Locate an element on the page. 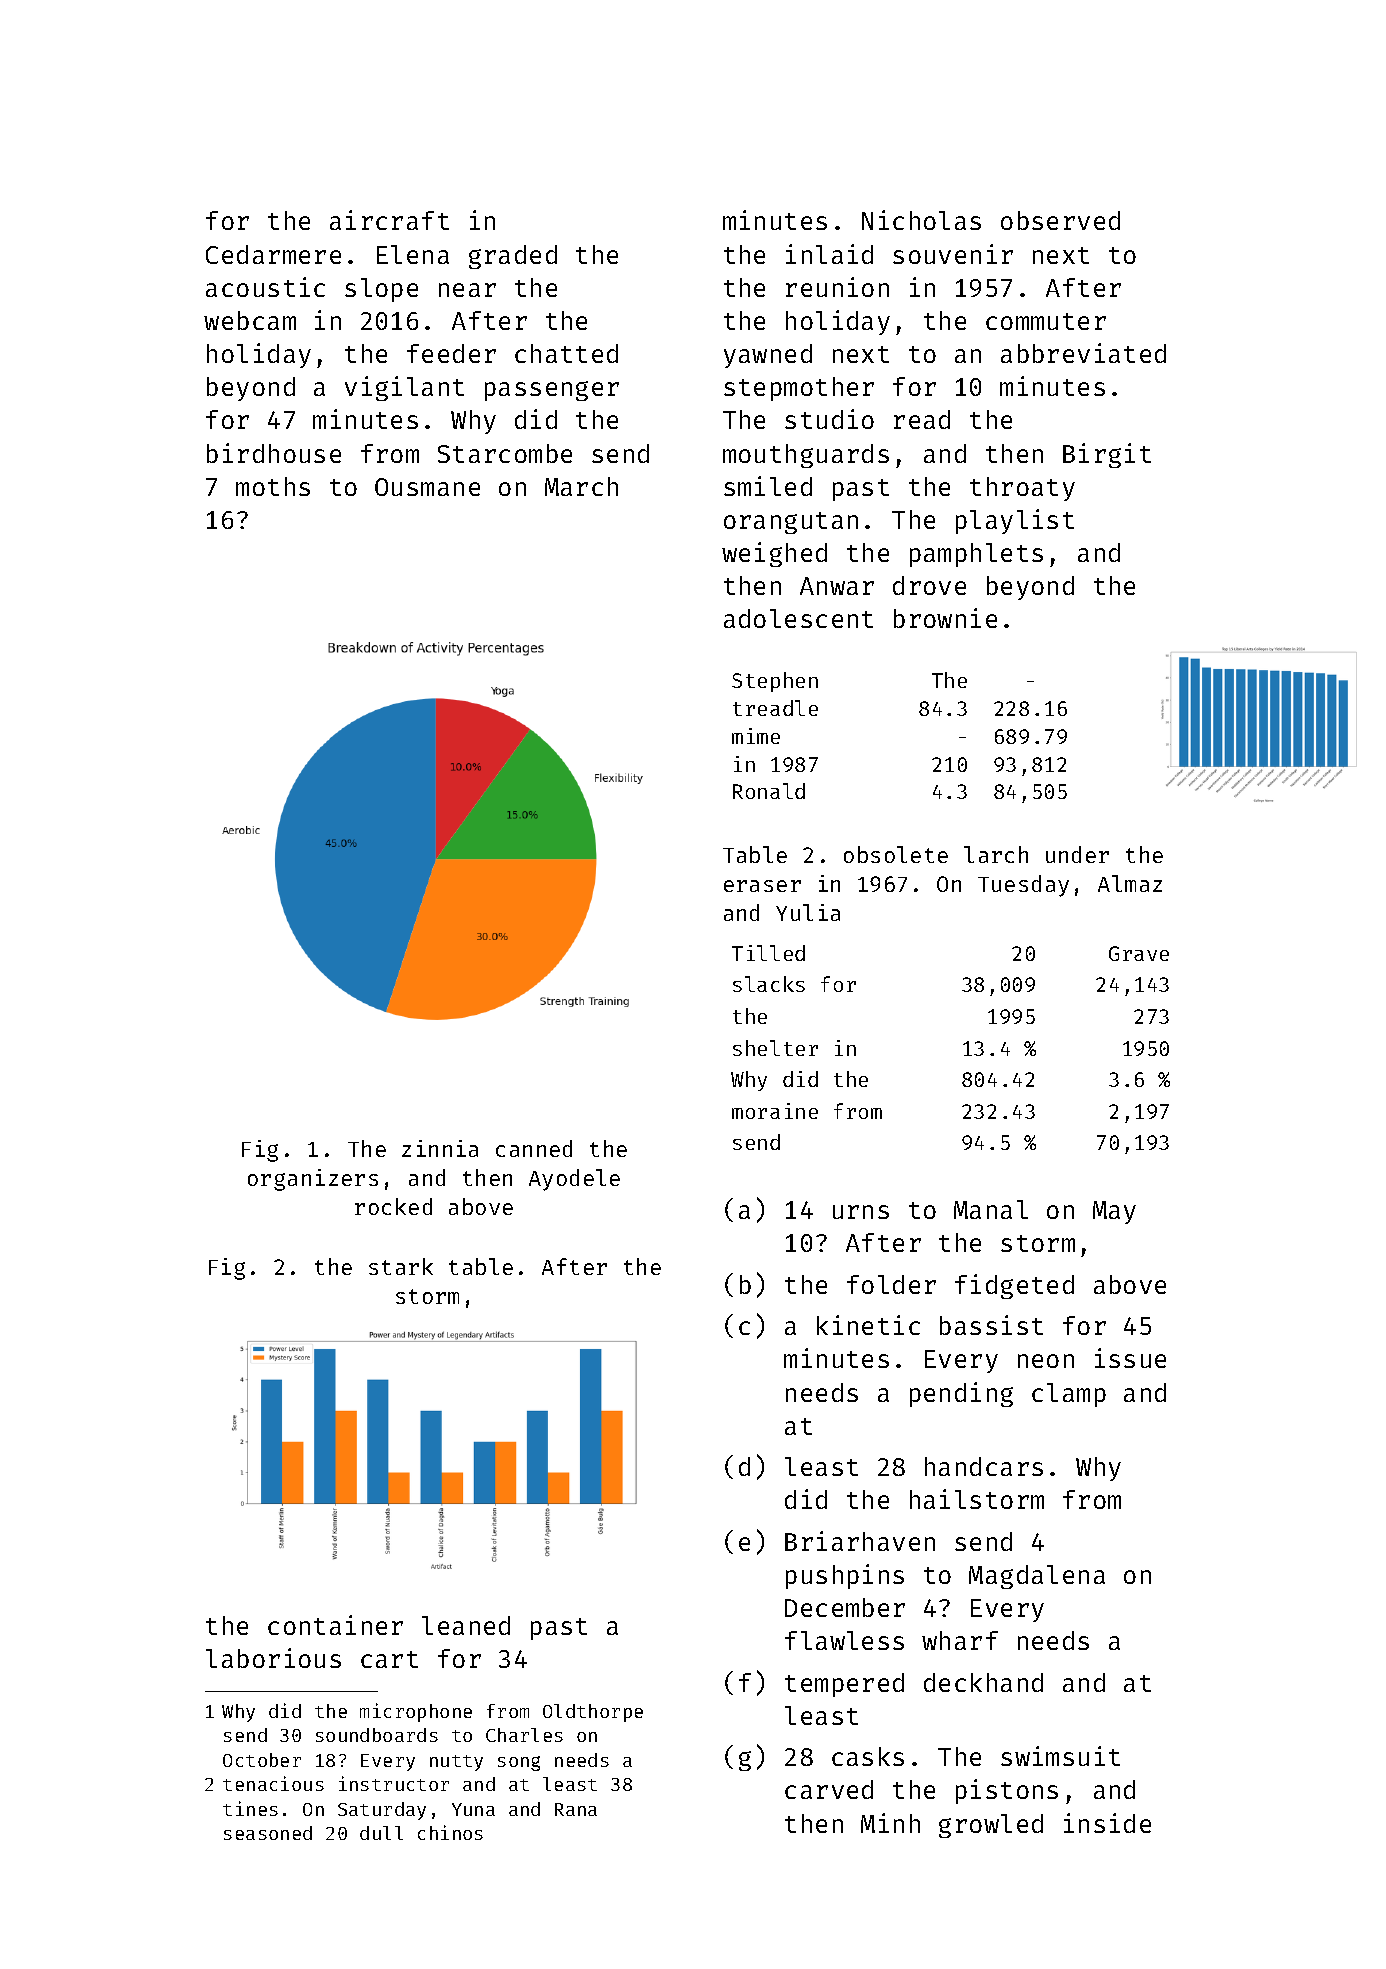 This document has width=1386, height=1969. moths is located at coordinates (273, 486).
